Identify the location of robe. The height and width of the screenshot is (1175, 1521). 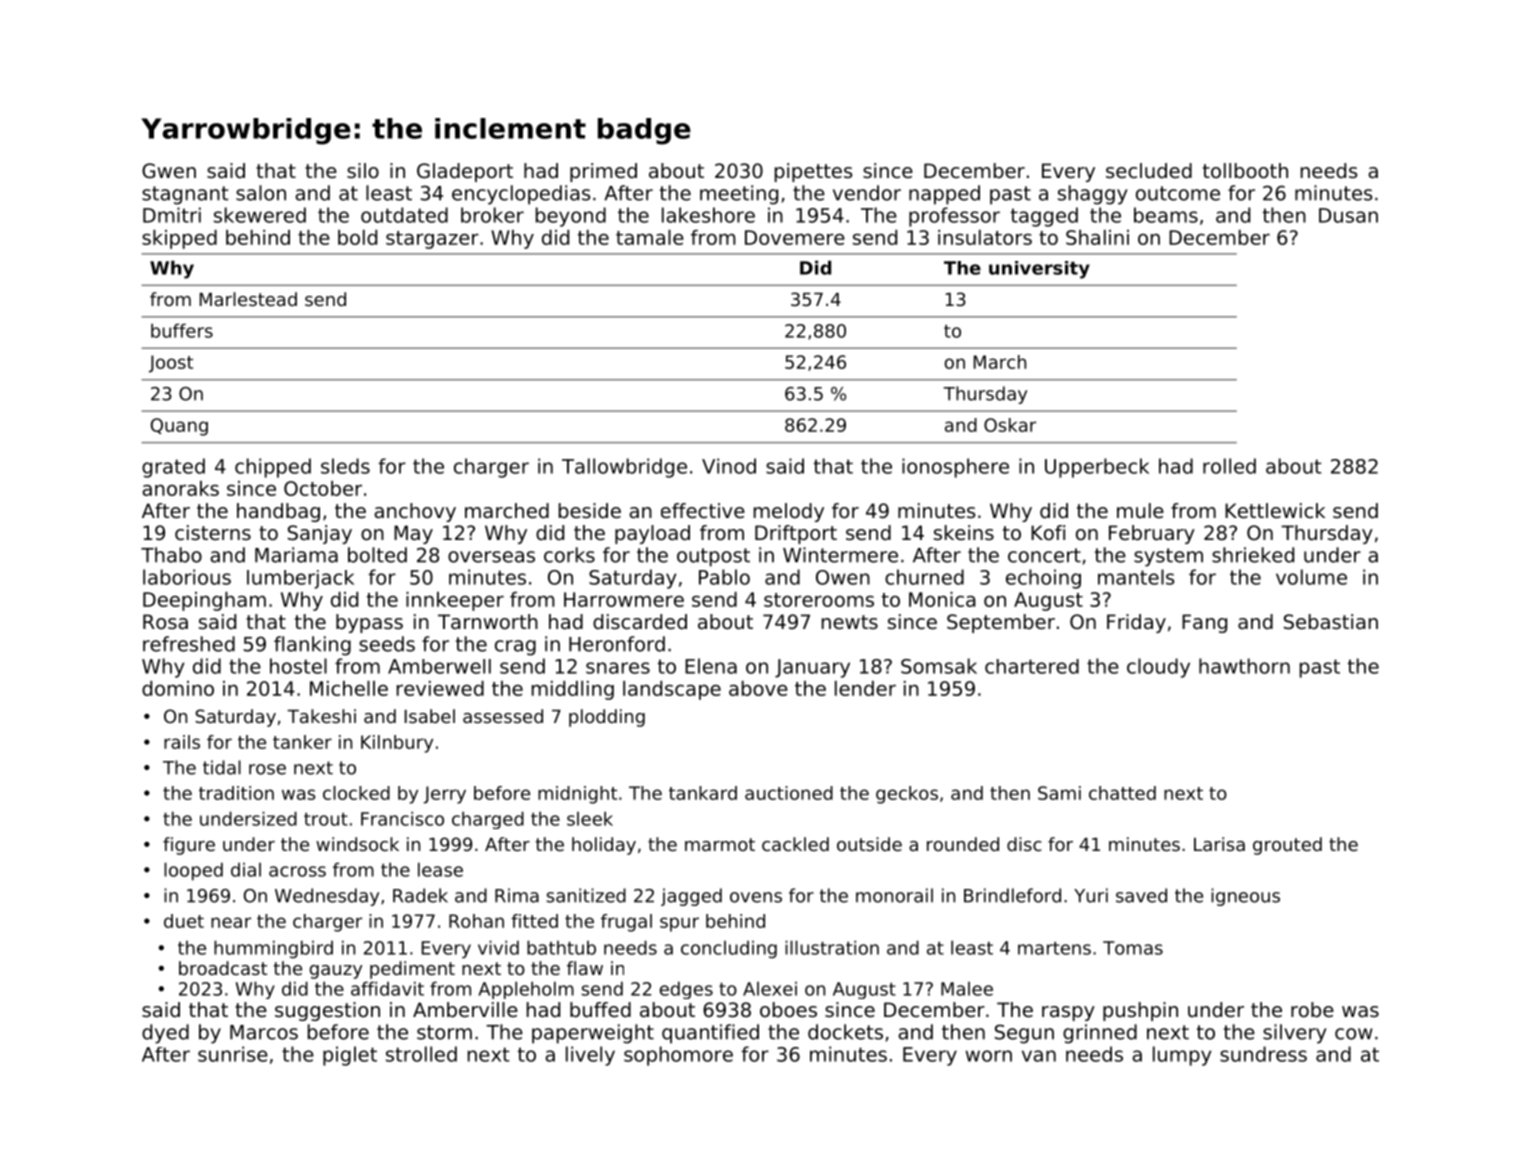
(1312, 1010).
